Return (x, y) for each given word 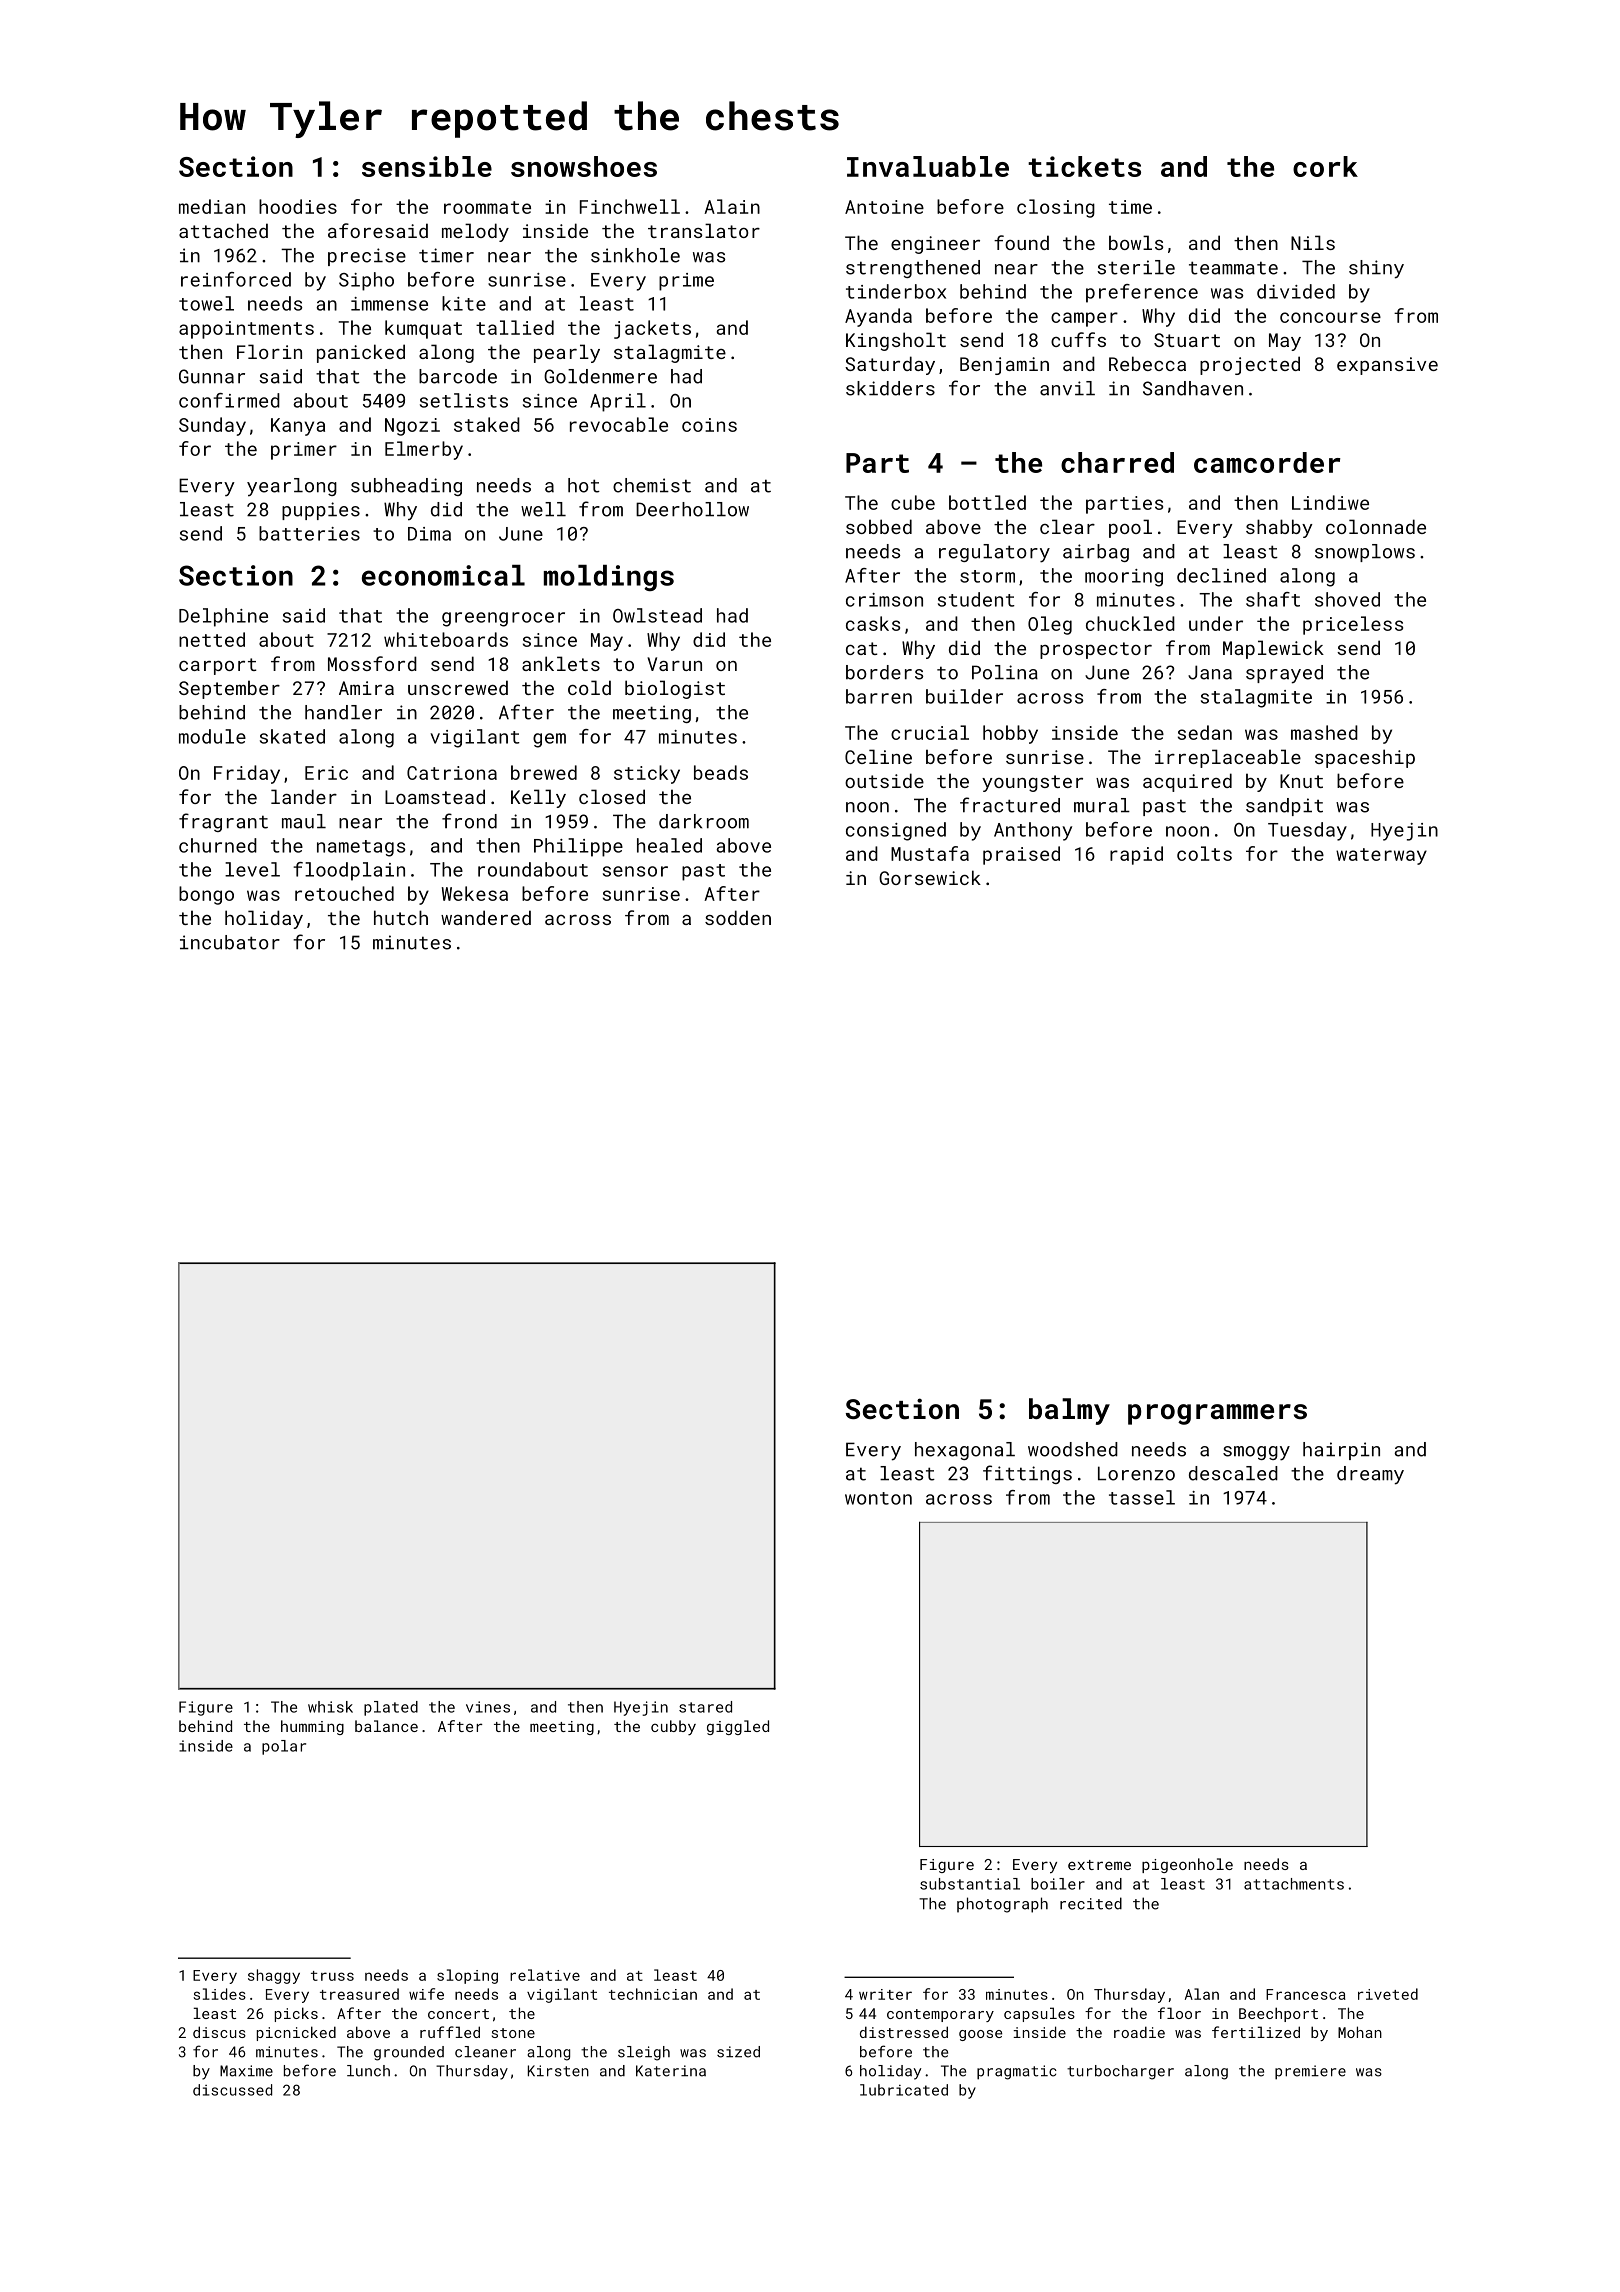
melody (475, 232)
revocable (619, 424)
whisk (330, 1707)
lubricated (904, 2090)
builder (964, 696)
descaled (1233, 1473)
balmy (1069, 1411)
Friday (247, 774)
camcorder (1267, 462)
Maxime (246, 2071)
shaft (1273, 599)
